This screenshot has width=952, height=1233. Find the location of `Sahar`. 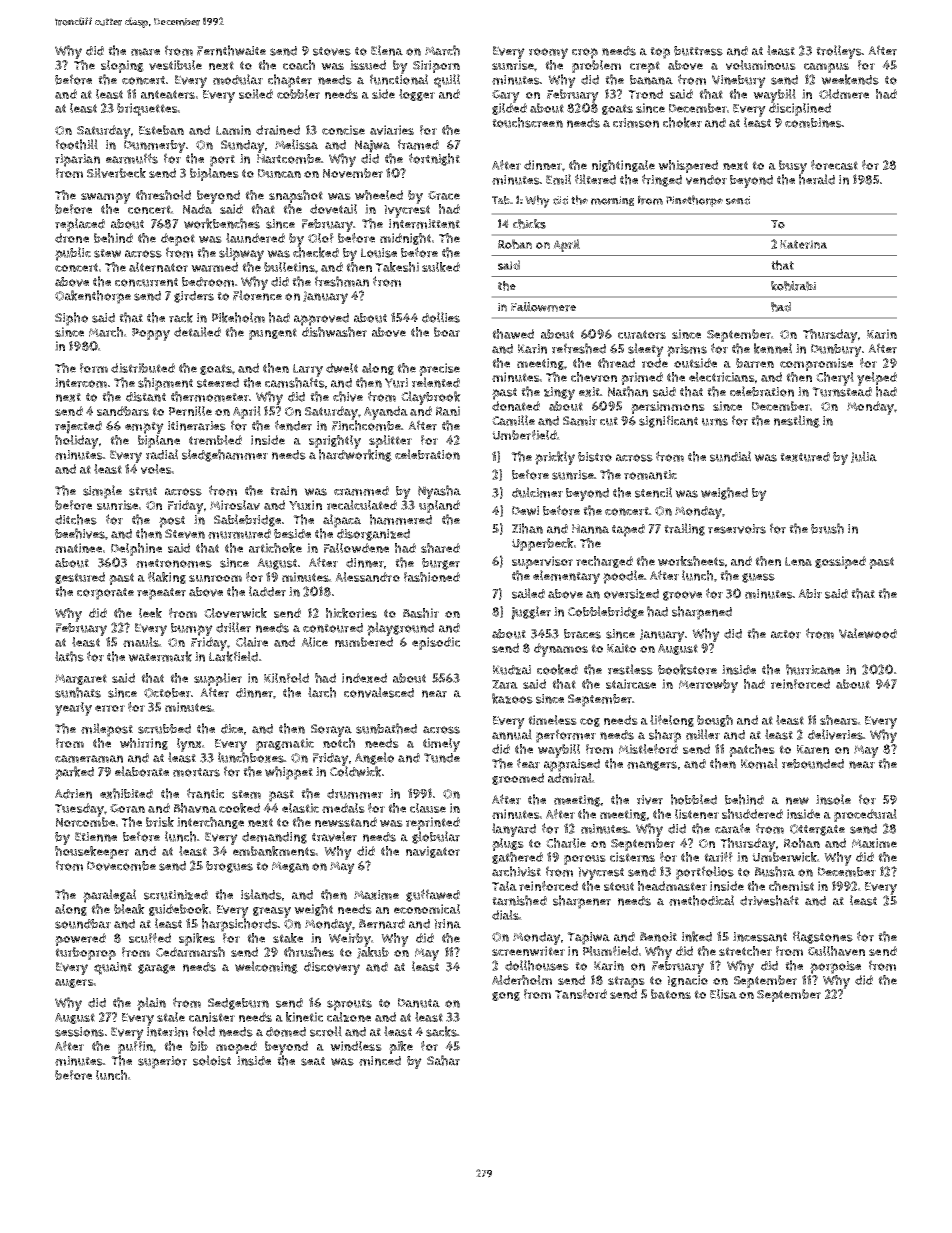

Sahar is located at coordinates (443, 1060).
